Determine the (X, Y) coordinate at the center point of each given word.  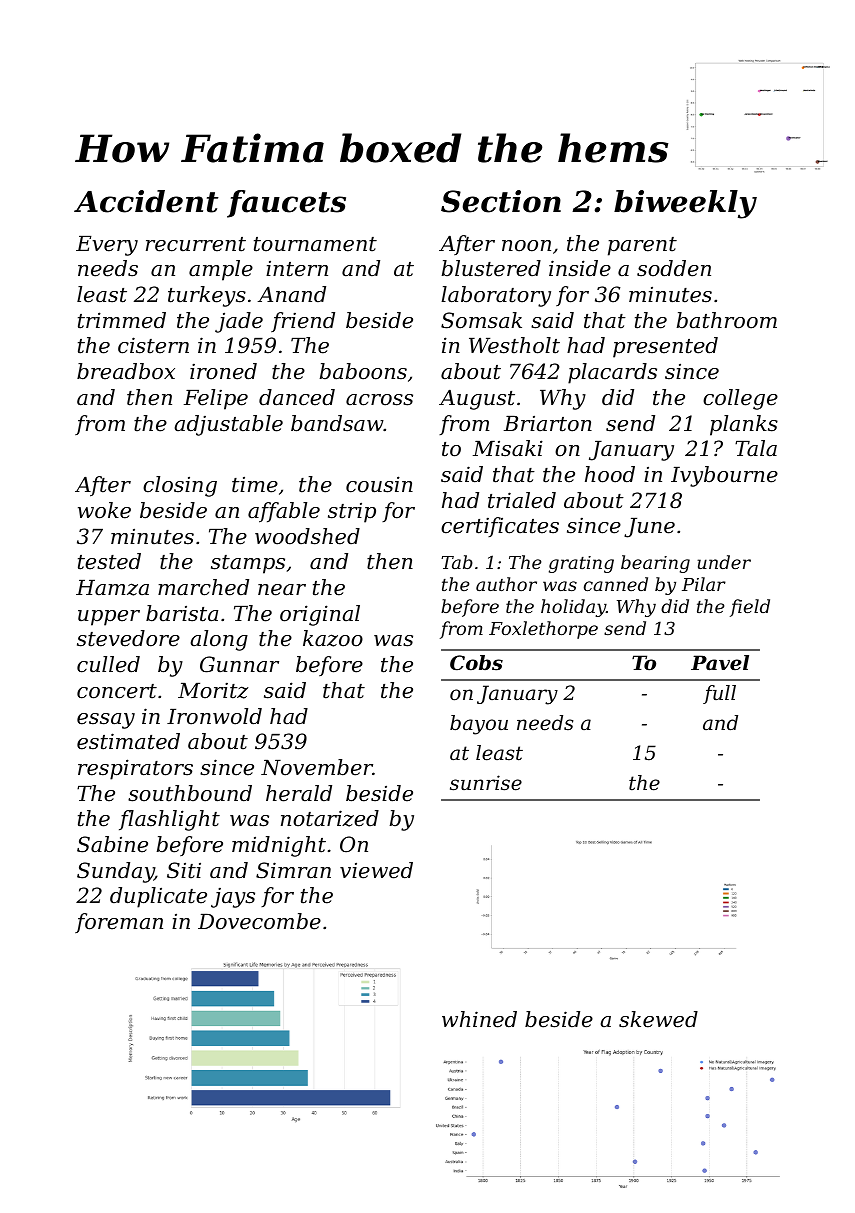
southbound (190, 793)
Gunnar (239, 664)
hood (610, 474)
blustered (491, 268)
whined (479, 1019)
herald (299, 793)
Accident (146, 201)
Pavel (720, 663)
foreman (119, 923)
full (719, 694)
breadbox (126, 371)
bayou (479, 725)
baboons (363, 371)
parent (642, 246)
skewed (658, 1019)
